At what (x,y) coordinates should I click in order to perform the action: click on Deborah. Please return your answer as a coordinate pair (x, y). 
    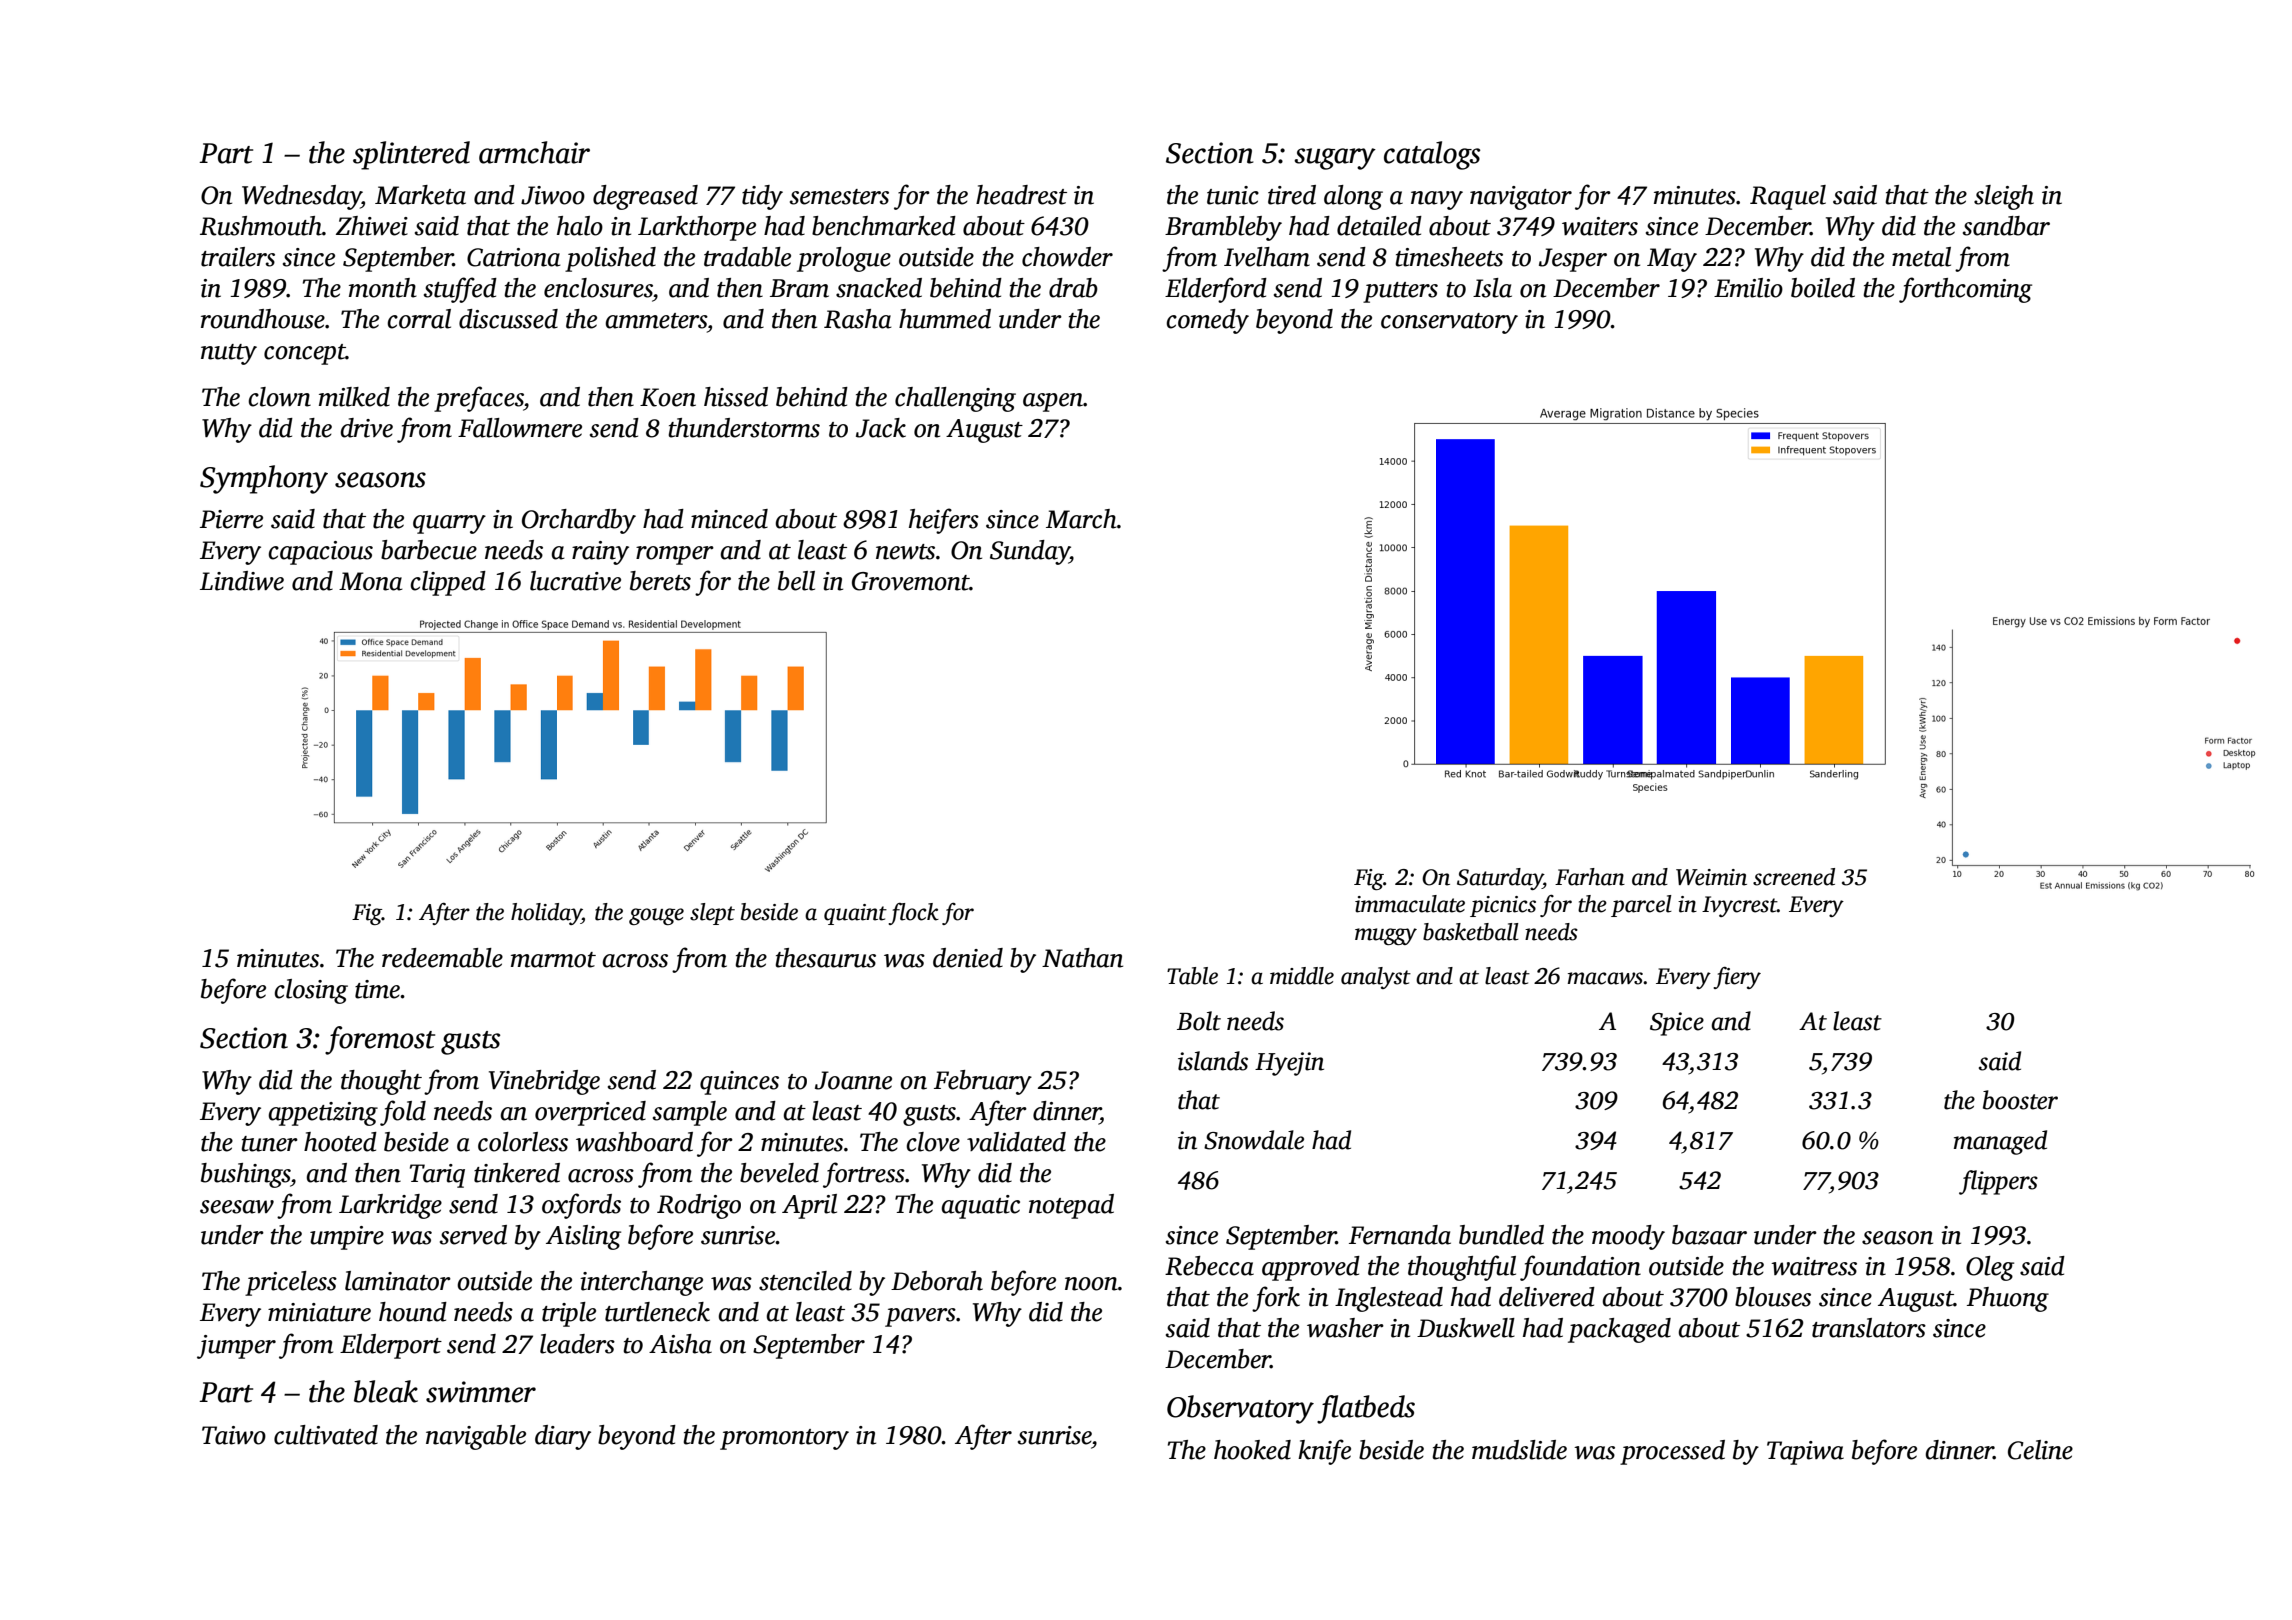
    Looking at the image, I should click on (937, 1281).
